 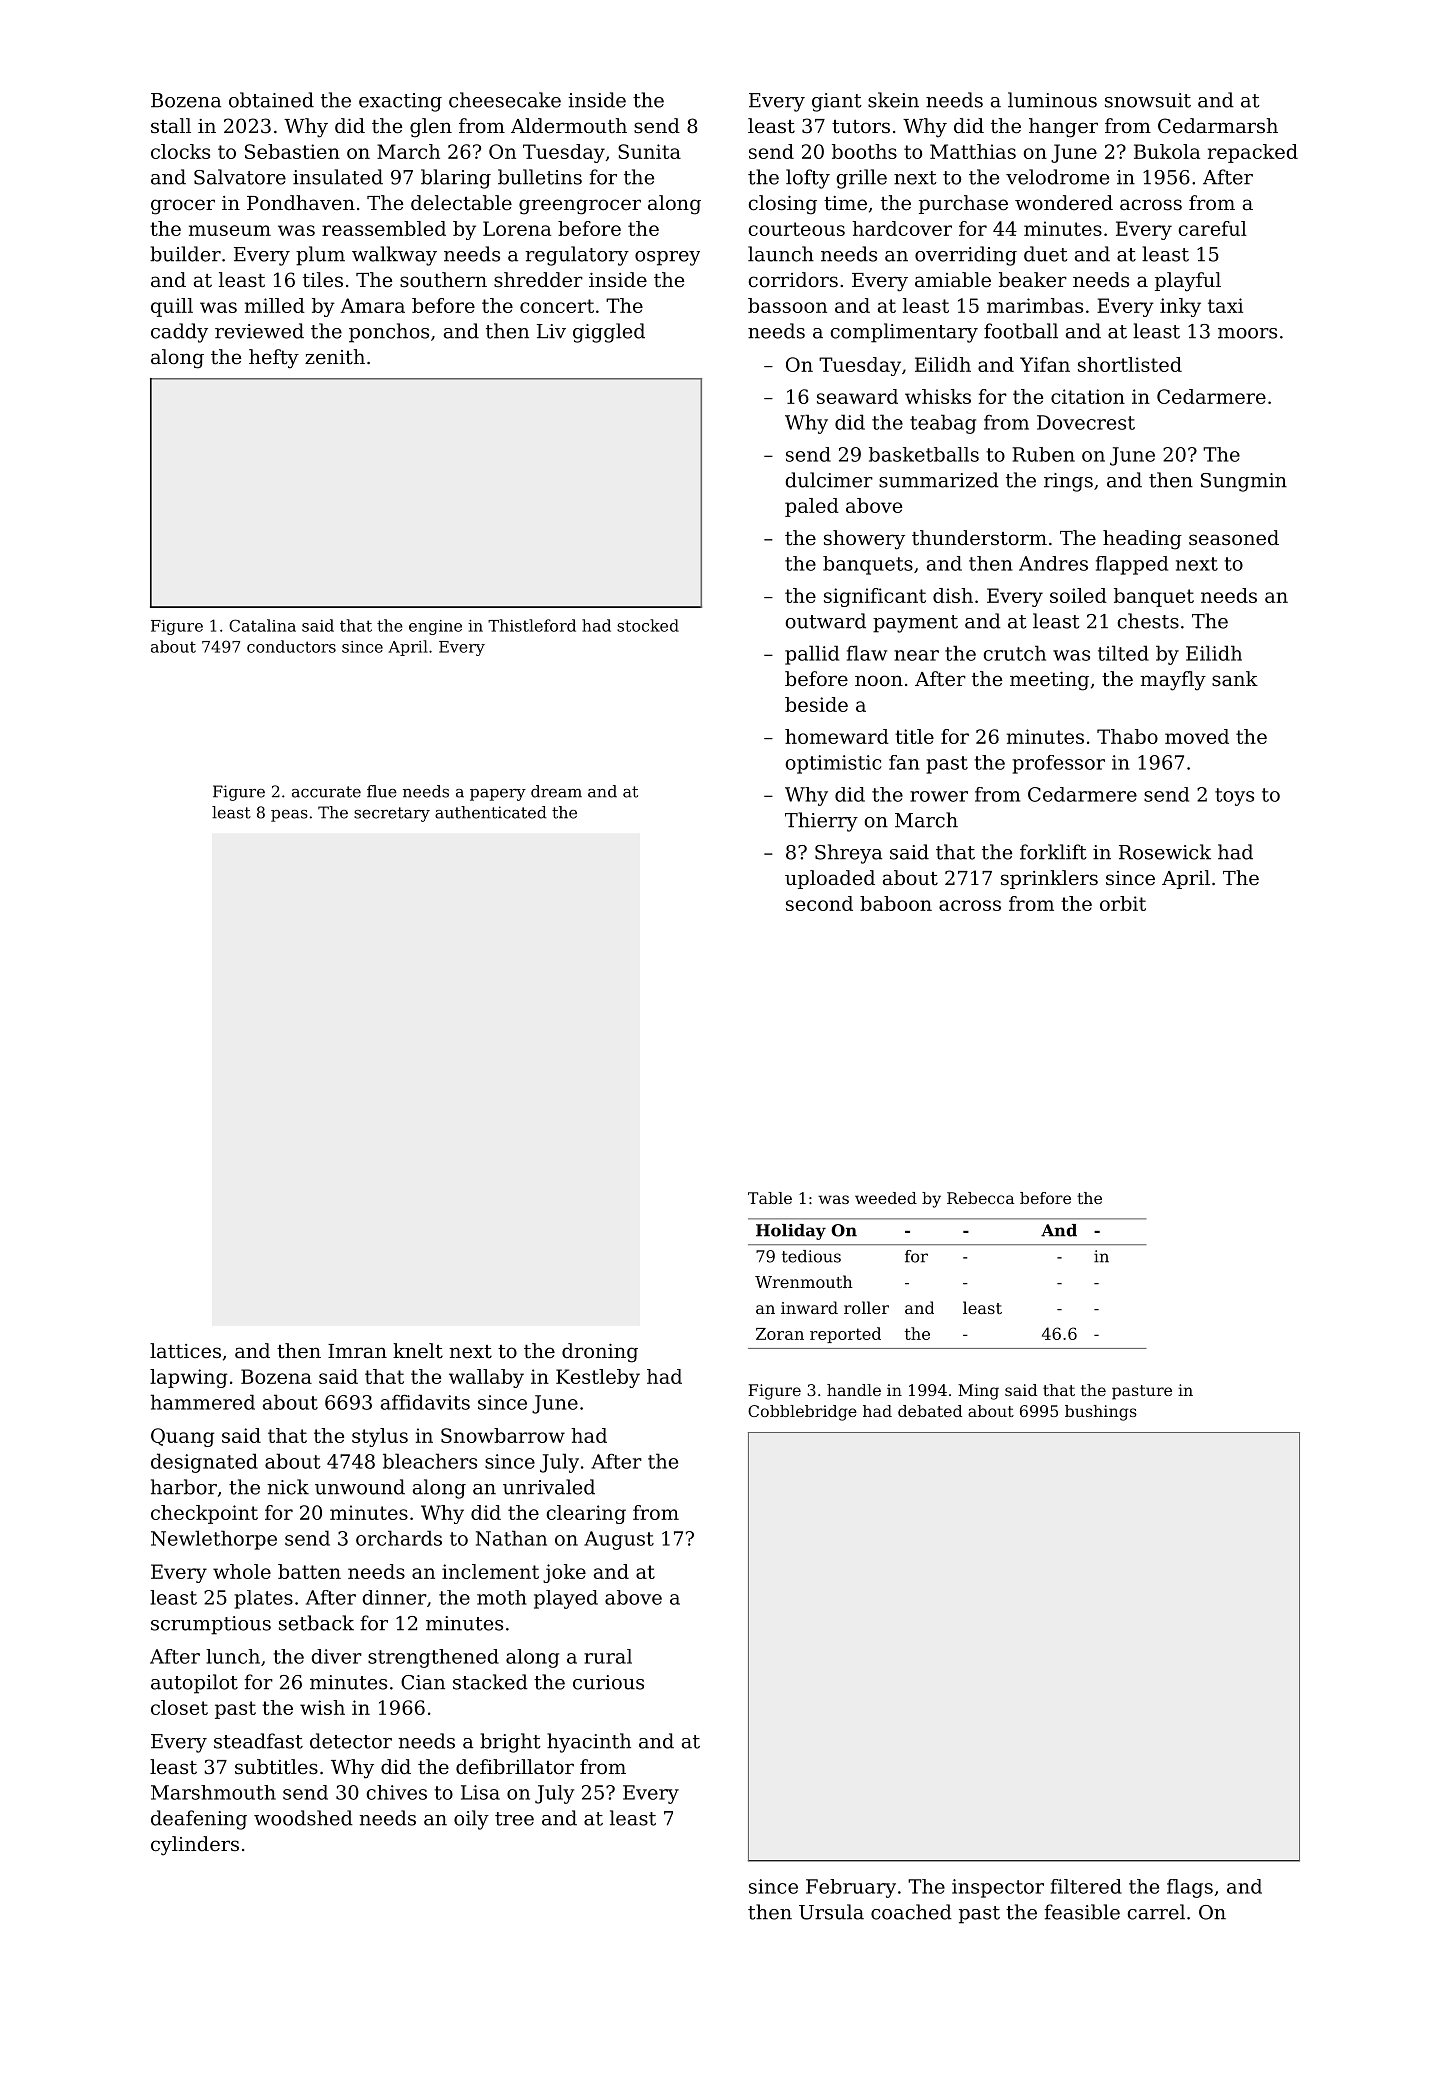 I want to click on thunderstorm, so click(x=979, y=538).
